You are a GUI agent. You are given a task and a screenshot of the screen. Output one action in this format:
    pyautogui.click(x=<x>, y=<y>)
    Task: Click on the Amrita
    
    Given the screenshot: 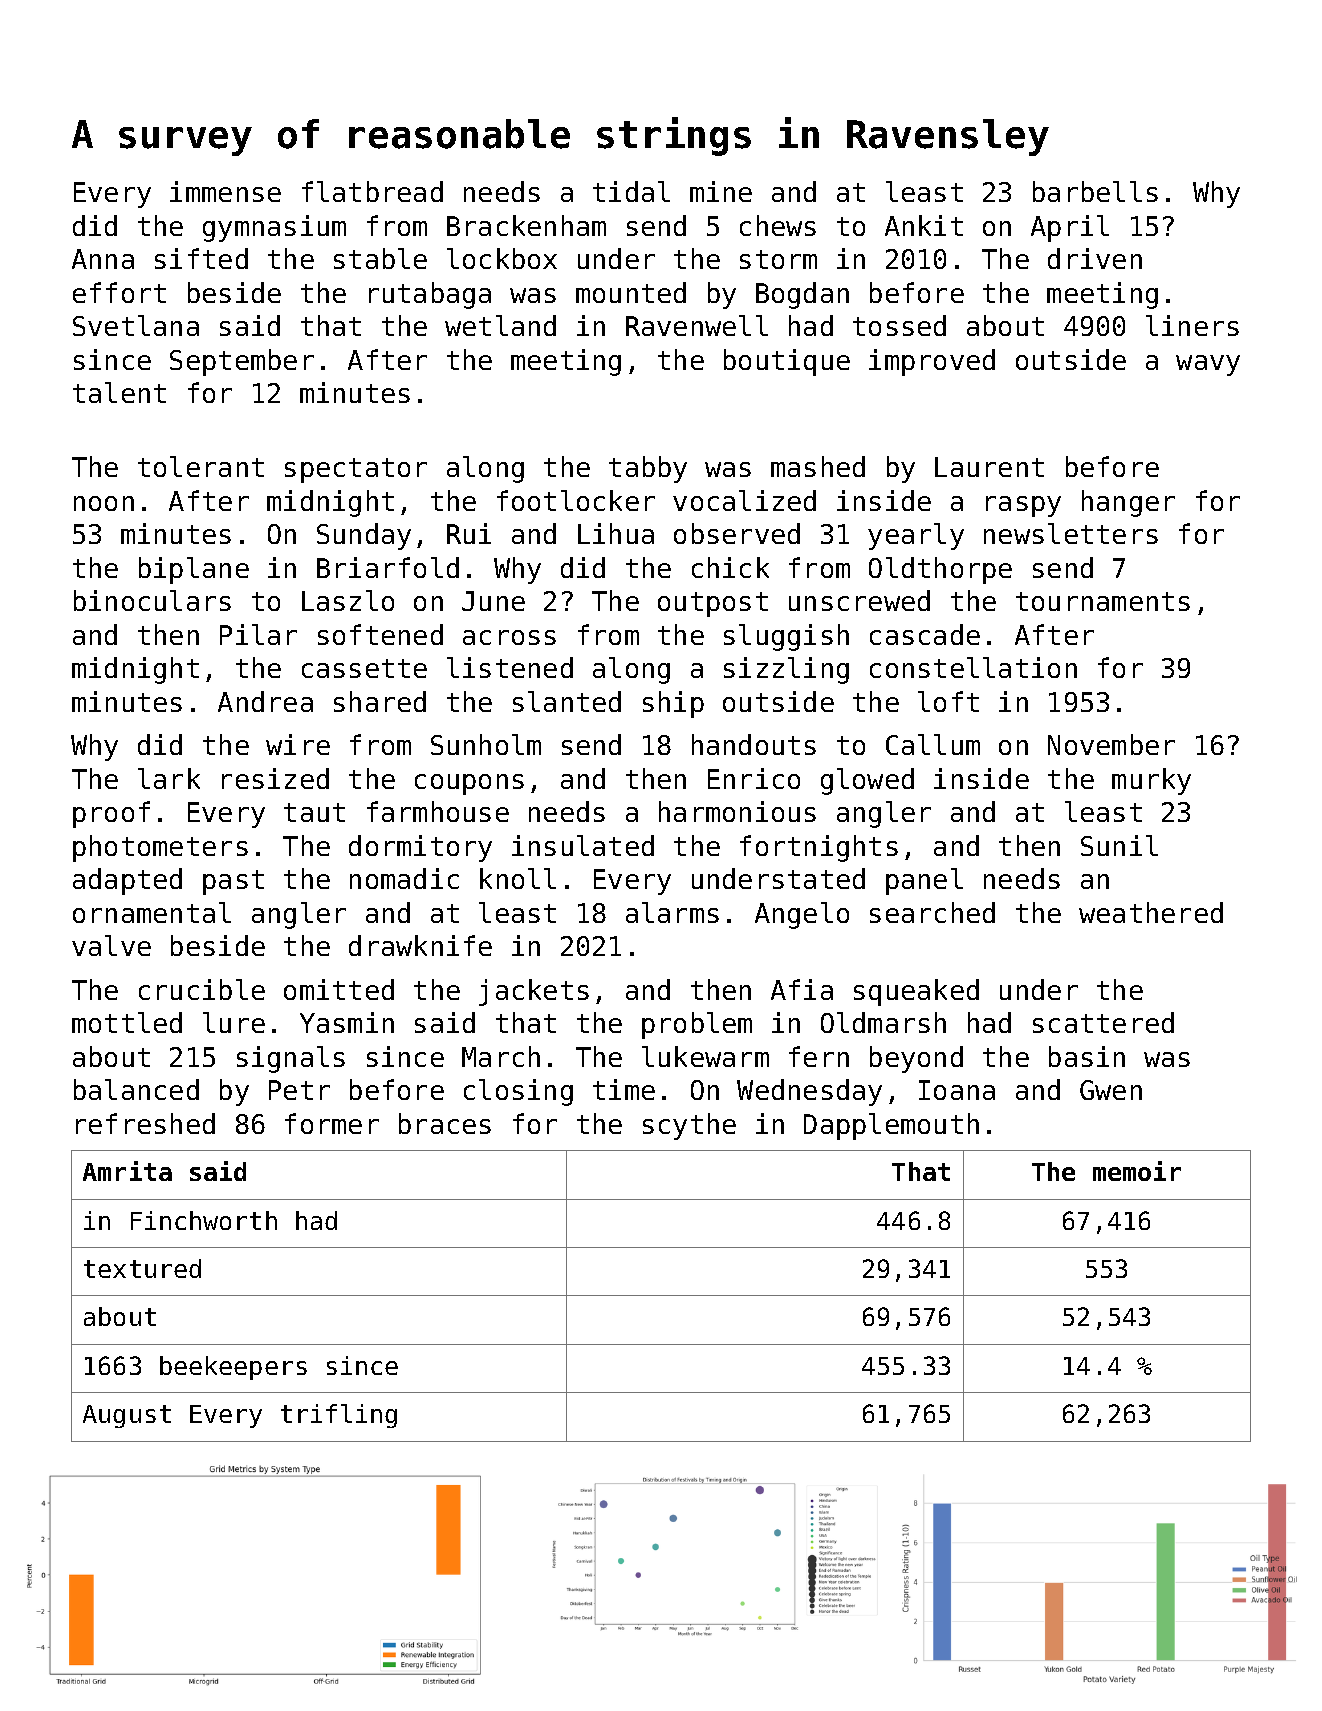 What is the action you would take?
    pyautogui.click(x=127, y=1171)
